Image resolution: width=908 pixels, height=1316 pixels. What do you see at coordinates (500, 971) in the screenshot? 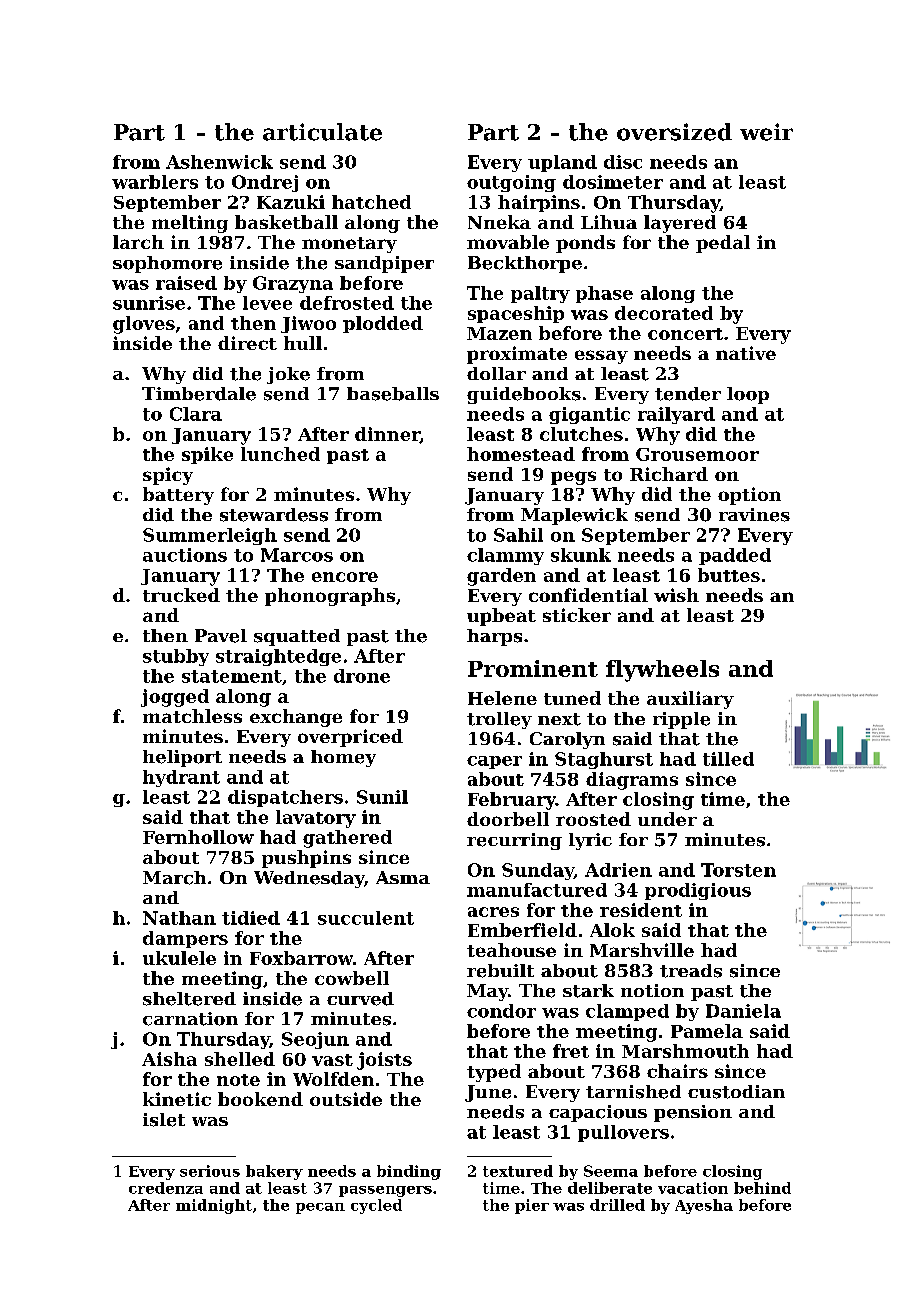
I see `rebuilt` at bounding box center [500, 971].
